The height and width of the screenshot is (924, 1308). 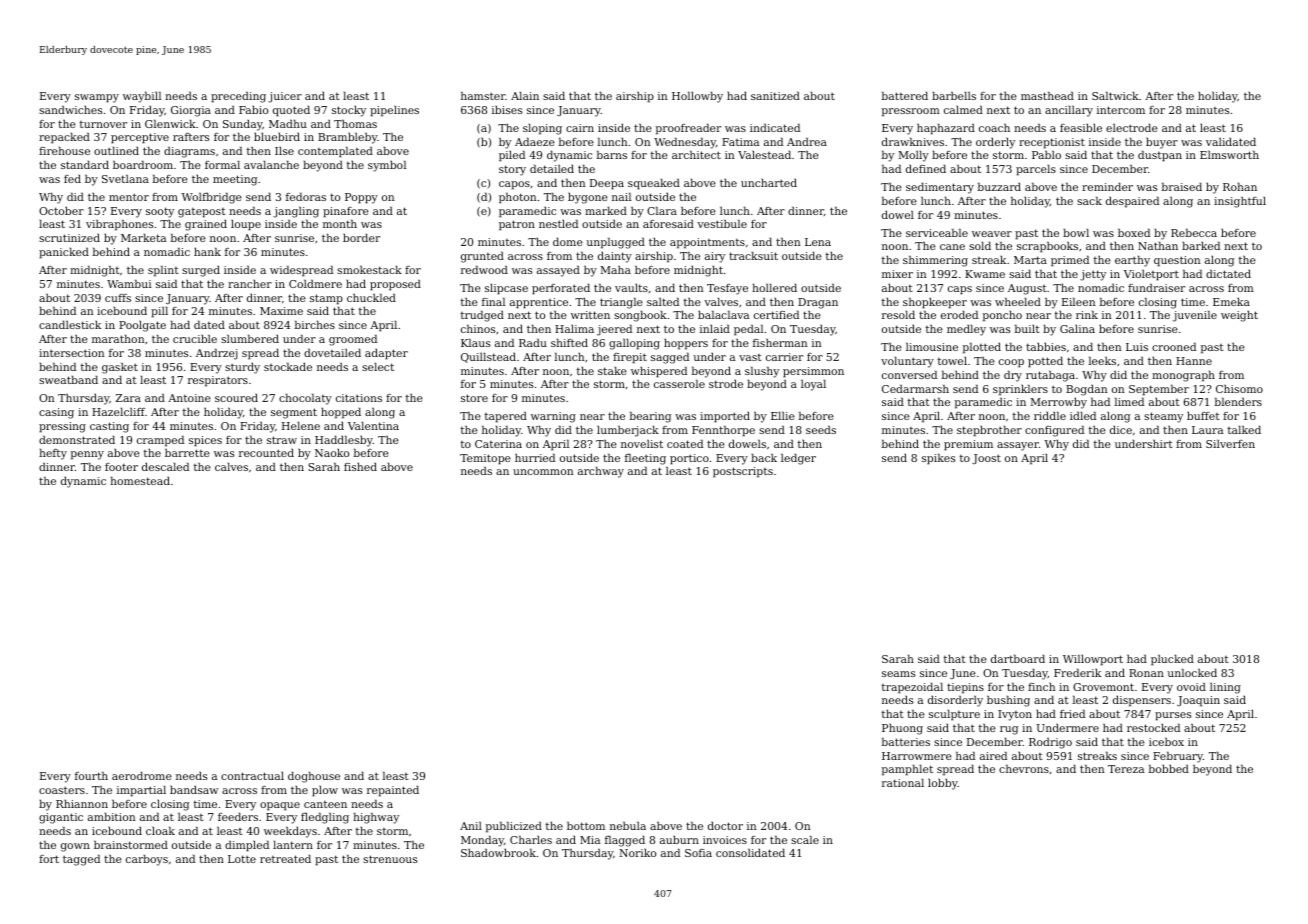 I want to click on doghouse, so click(x=314, y=777).
